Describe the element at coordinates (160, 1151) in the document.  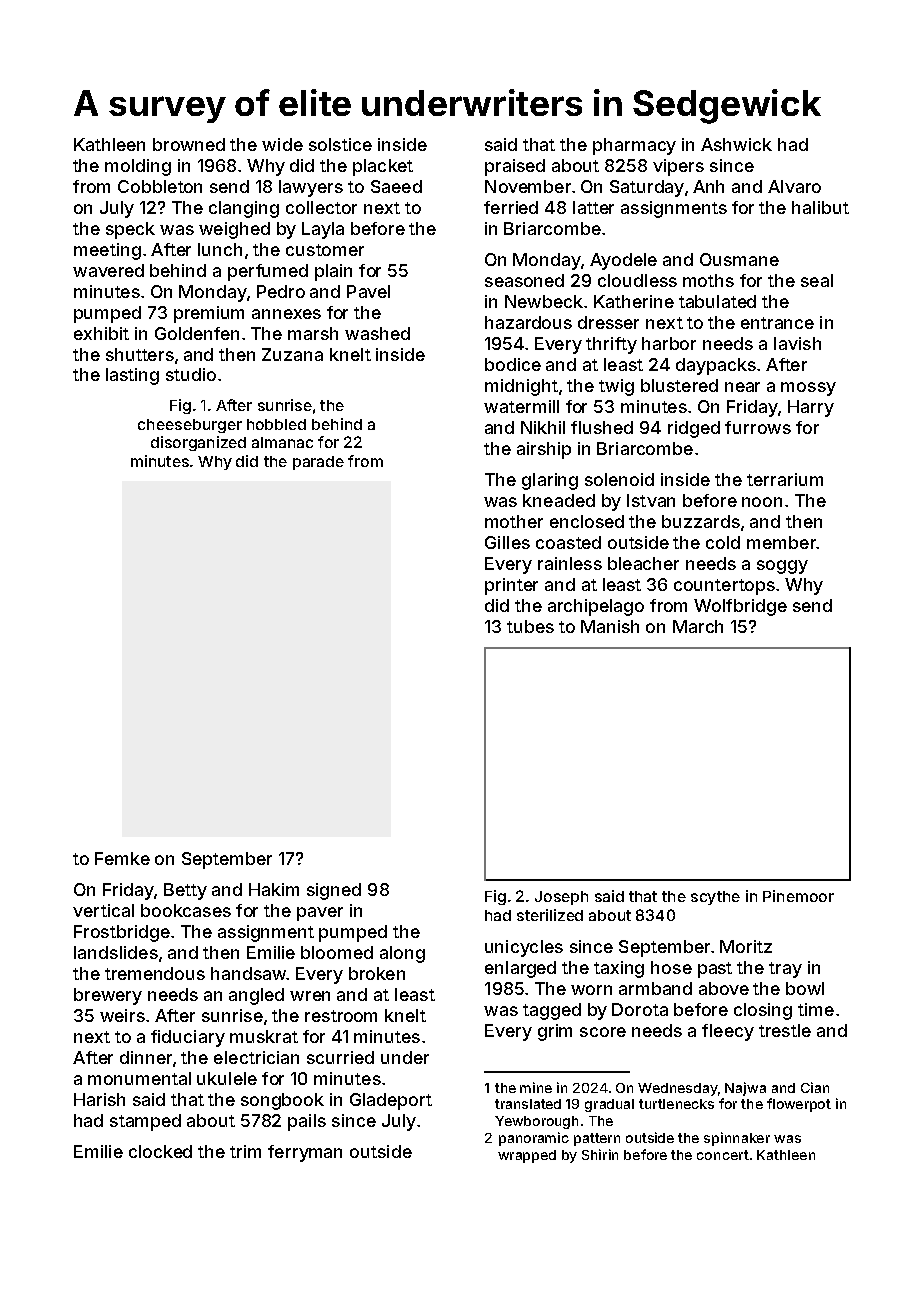
I see `clocked` at that location.
